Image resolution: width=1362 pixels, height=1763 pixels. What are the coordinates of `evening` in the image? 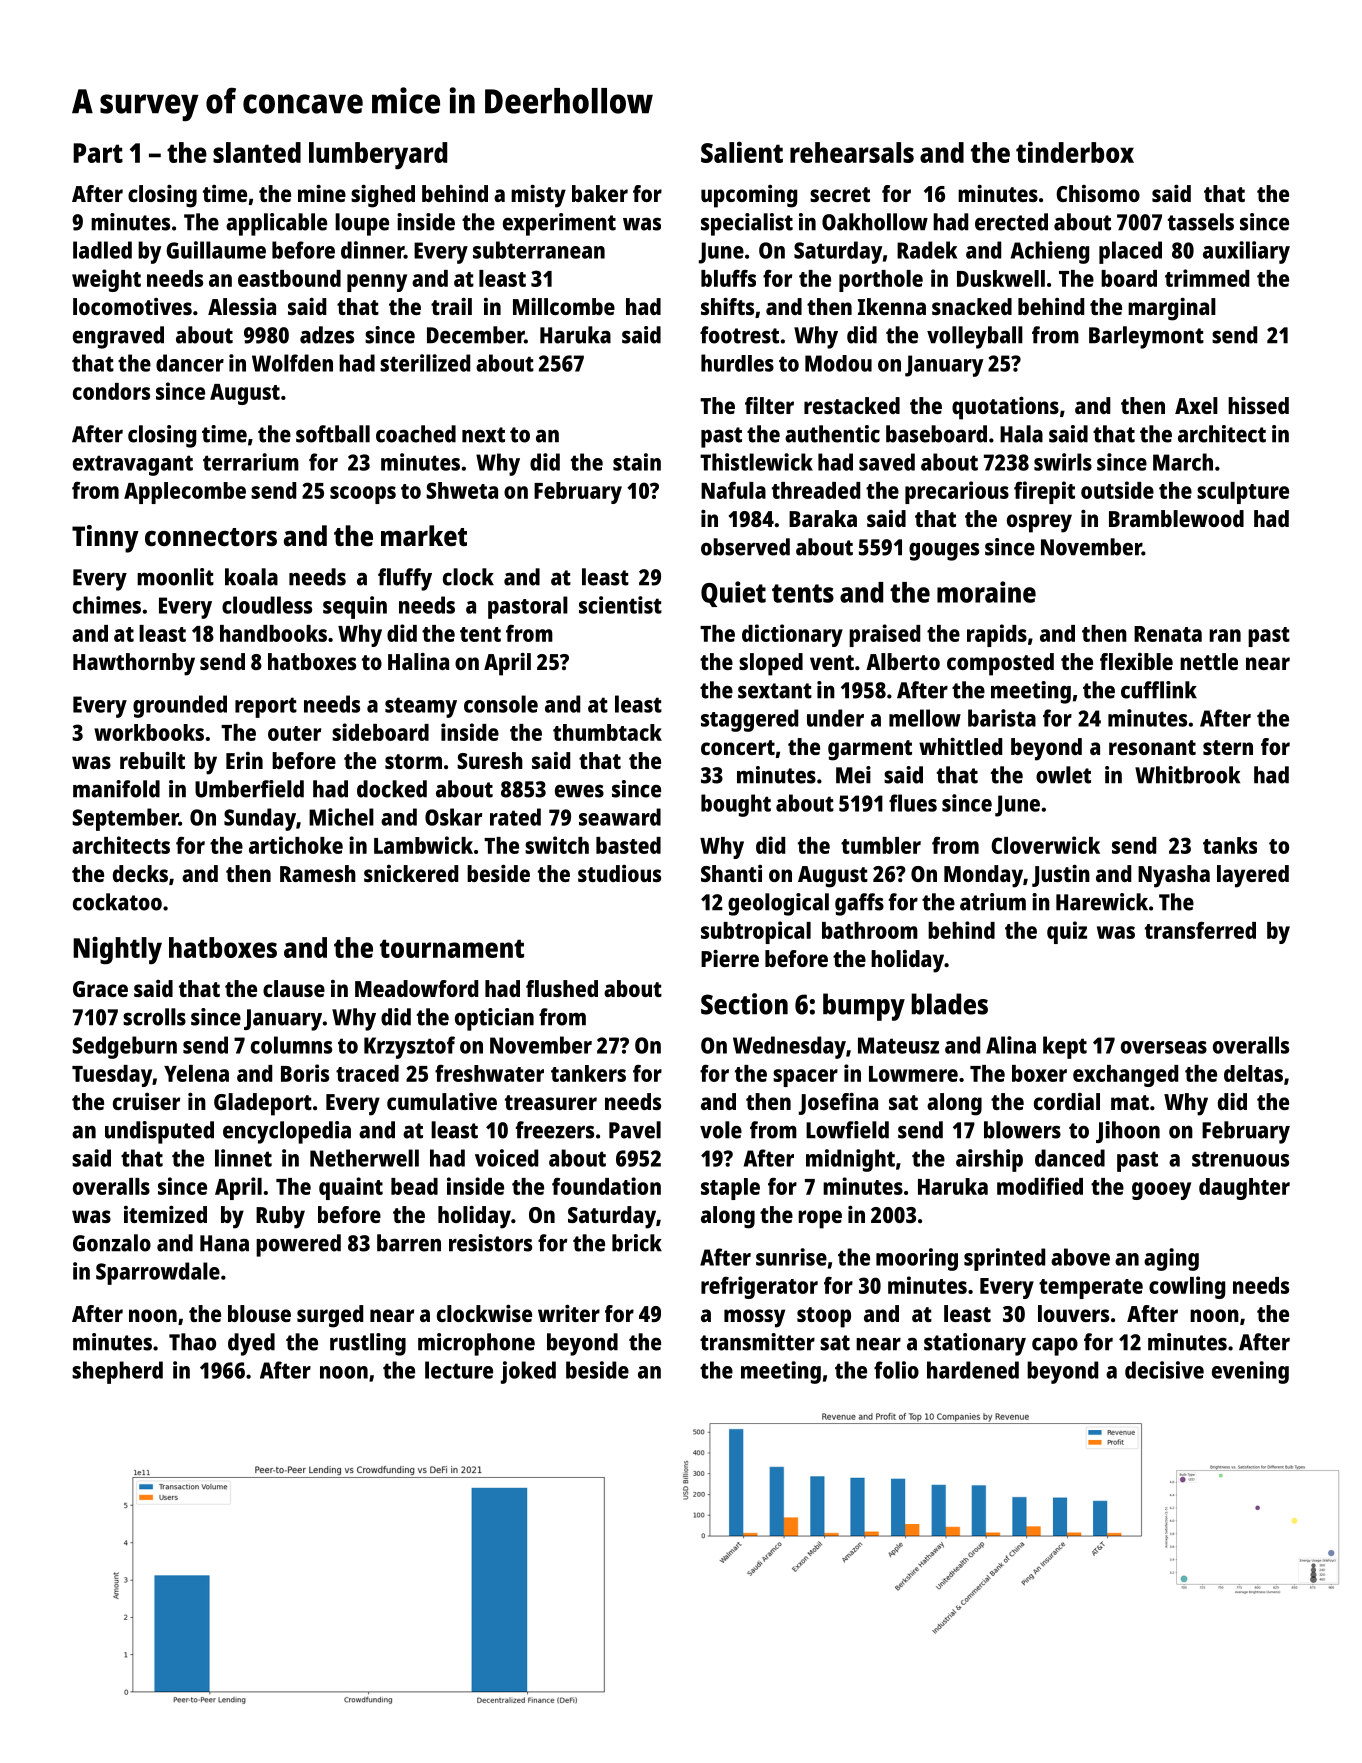 It's located at (1250, 1372).
